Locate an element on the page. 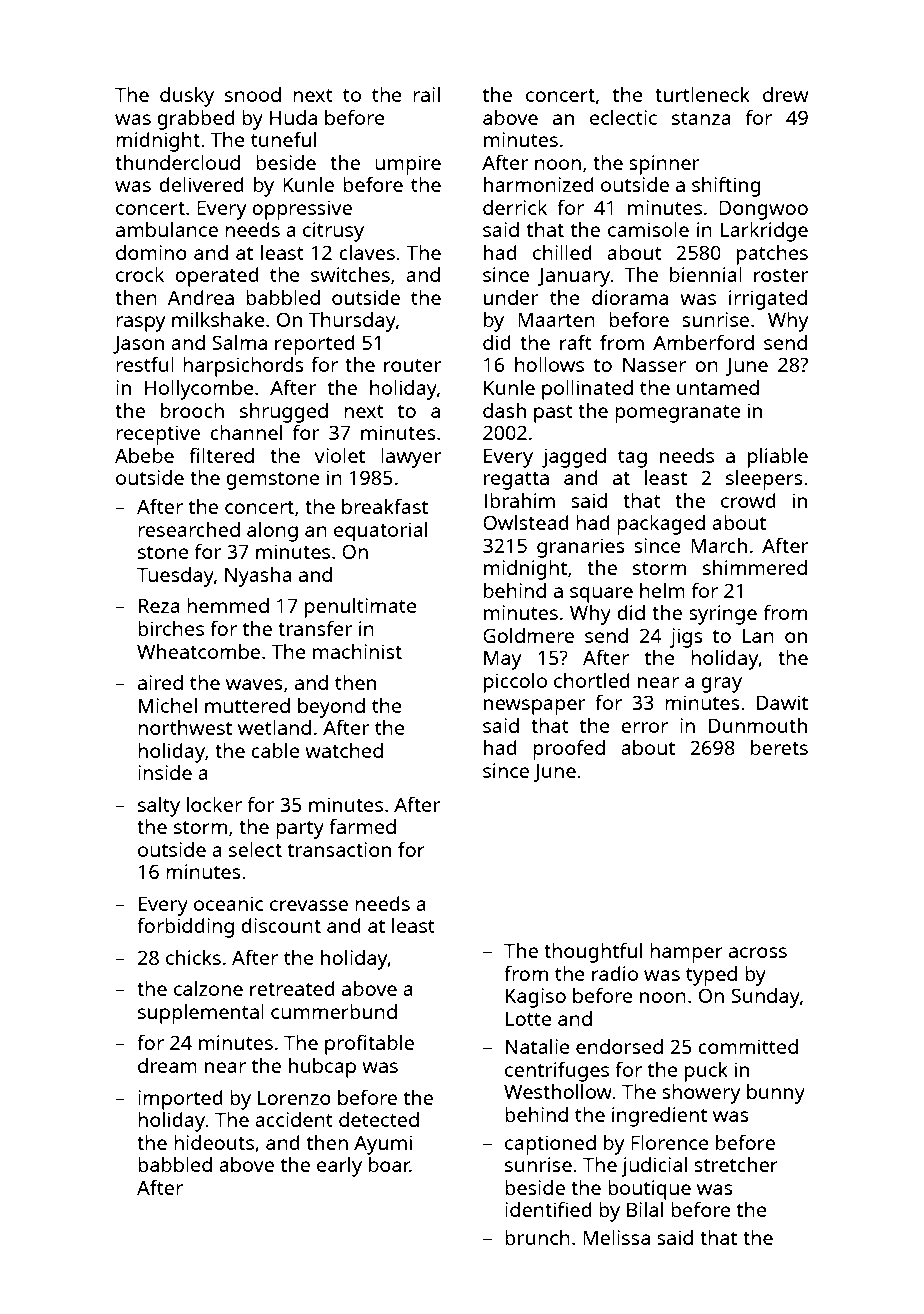 Image resolution: width=924 pixels, height=1314 pixels. equatorial is located at coordinates (380, 532).
